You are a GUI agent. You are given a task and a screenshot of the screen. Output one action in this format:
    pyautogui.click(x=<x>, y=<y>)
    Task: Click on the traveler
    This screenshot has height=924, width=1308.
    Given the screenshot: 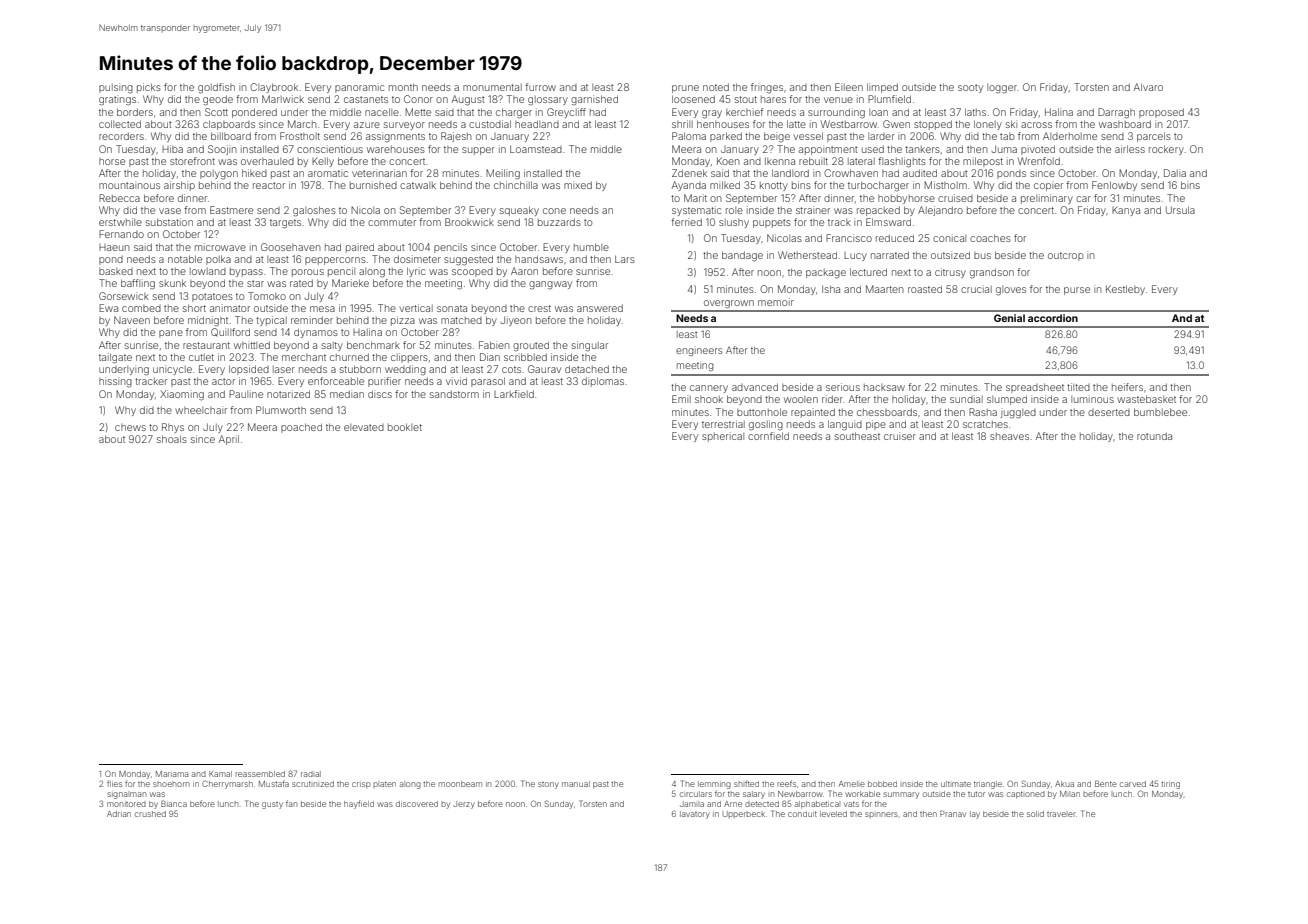 What is the action you would take?
    pyautogui.click(x=1061, y=814)
